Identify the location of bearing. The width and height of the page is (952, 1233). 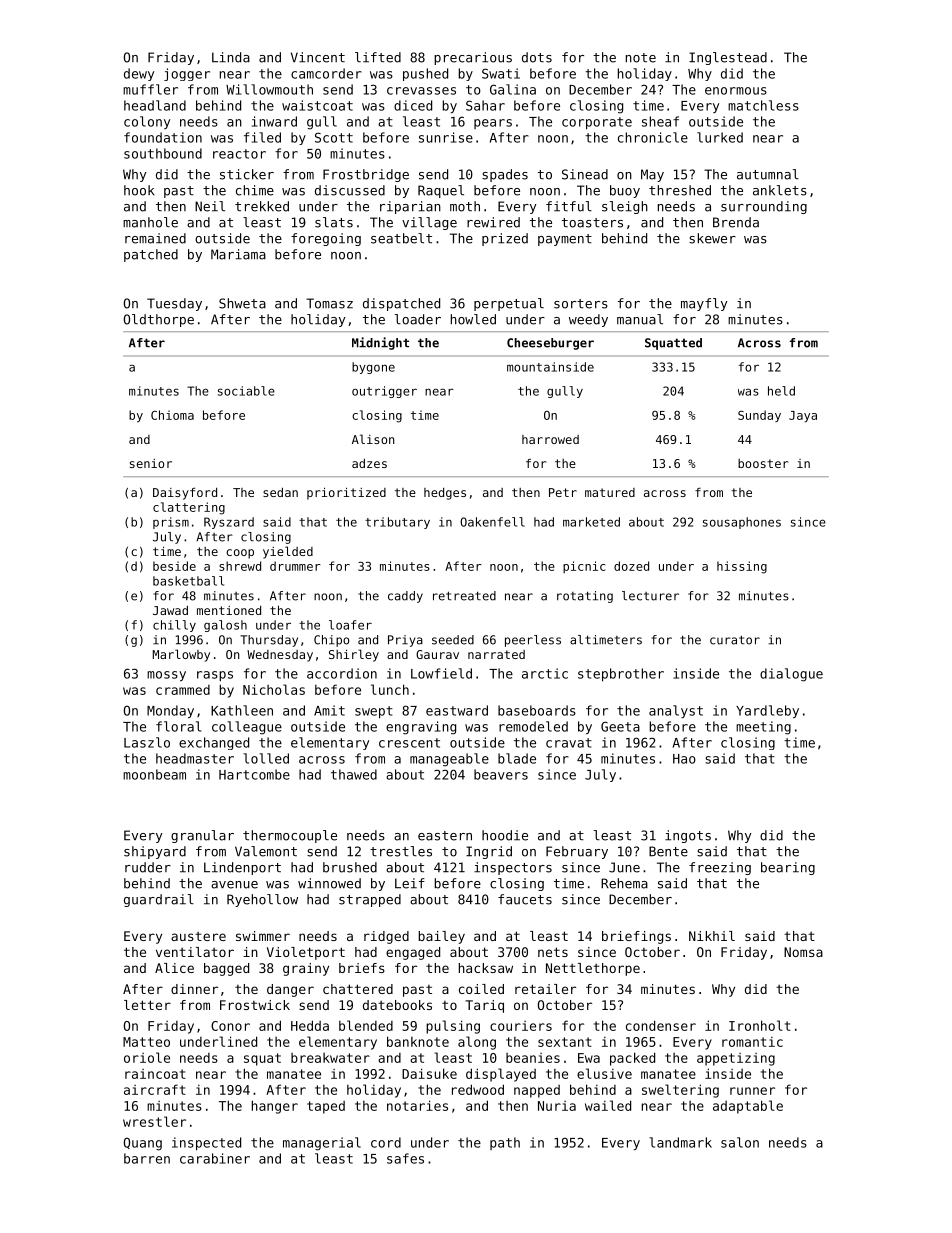
(788, 868).
